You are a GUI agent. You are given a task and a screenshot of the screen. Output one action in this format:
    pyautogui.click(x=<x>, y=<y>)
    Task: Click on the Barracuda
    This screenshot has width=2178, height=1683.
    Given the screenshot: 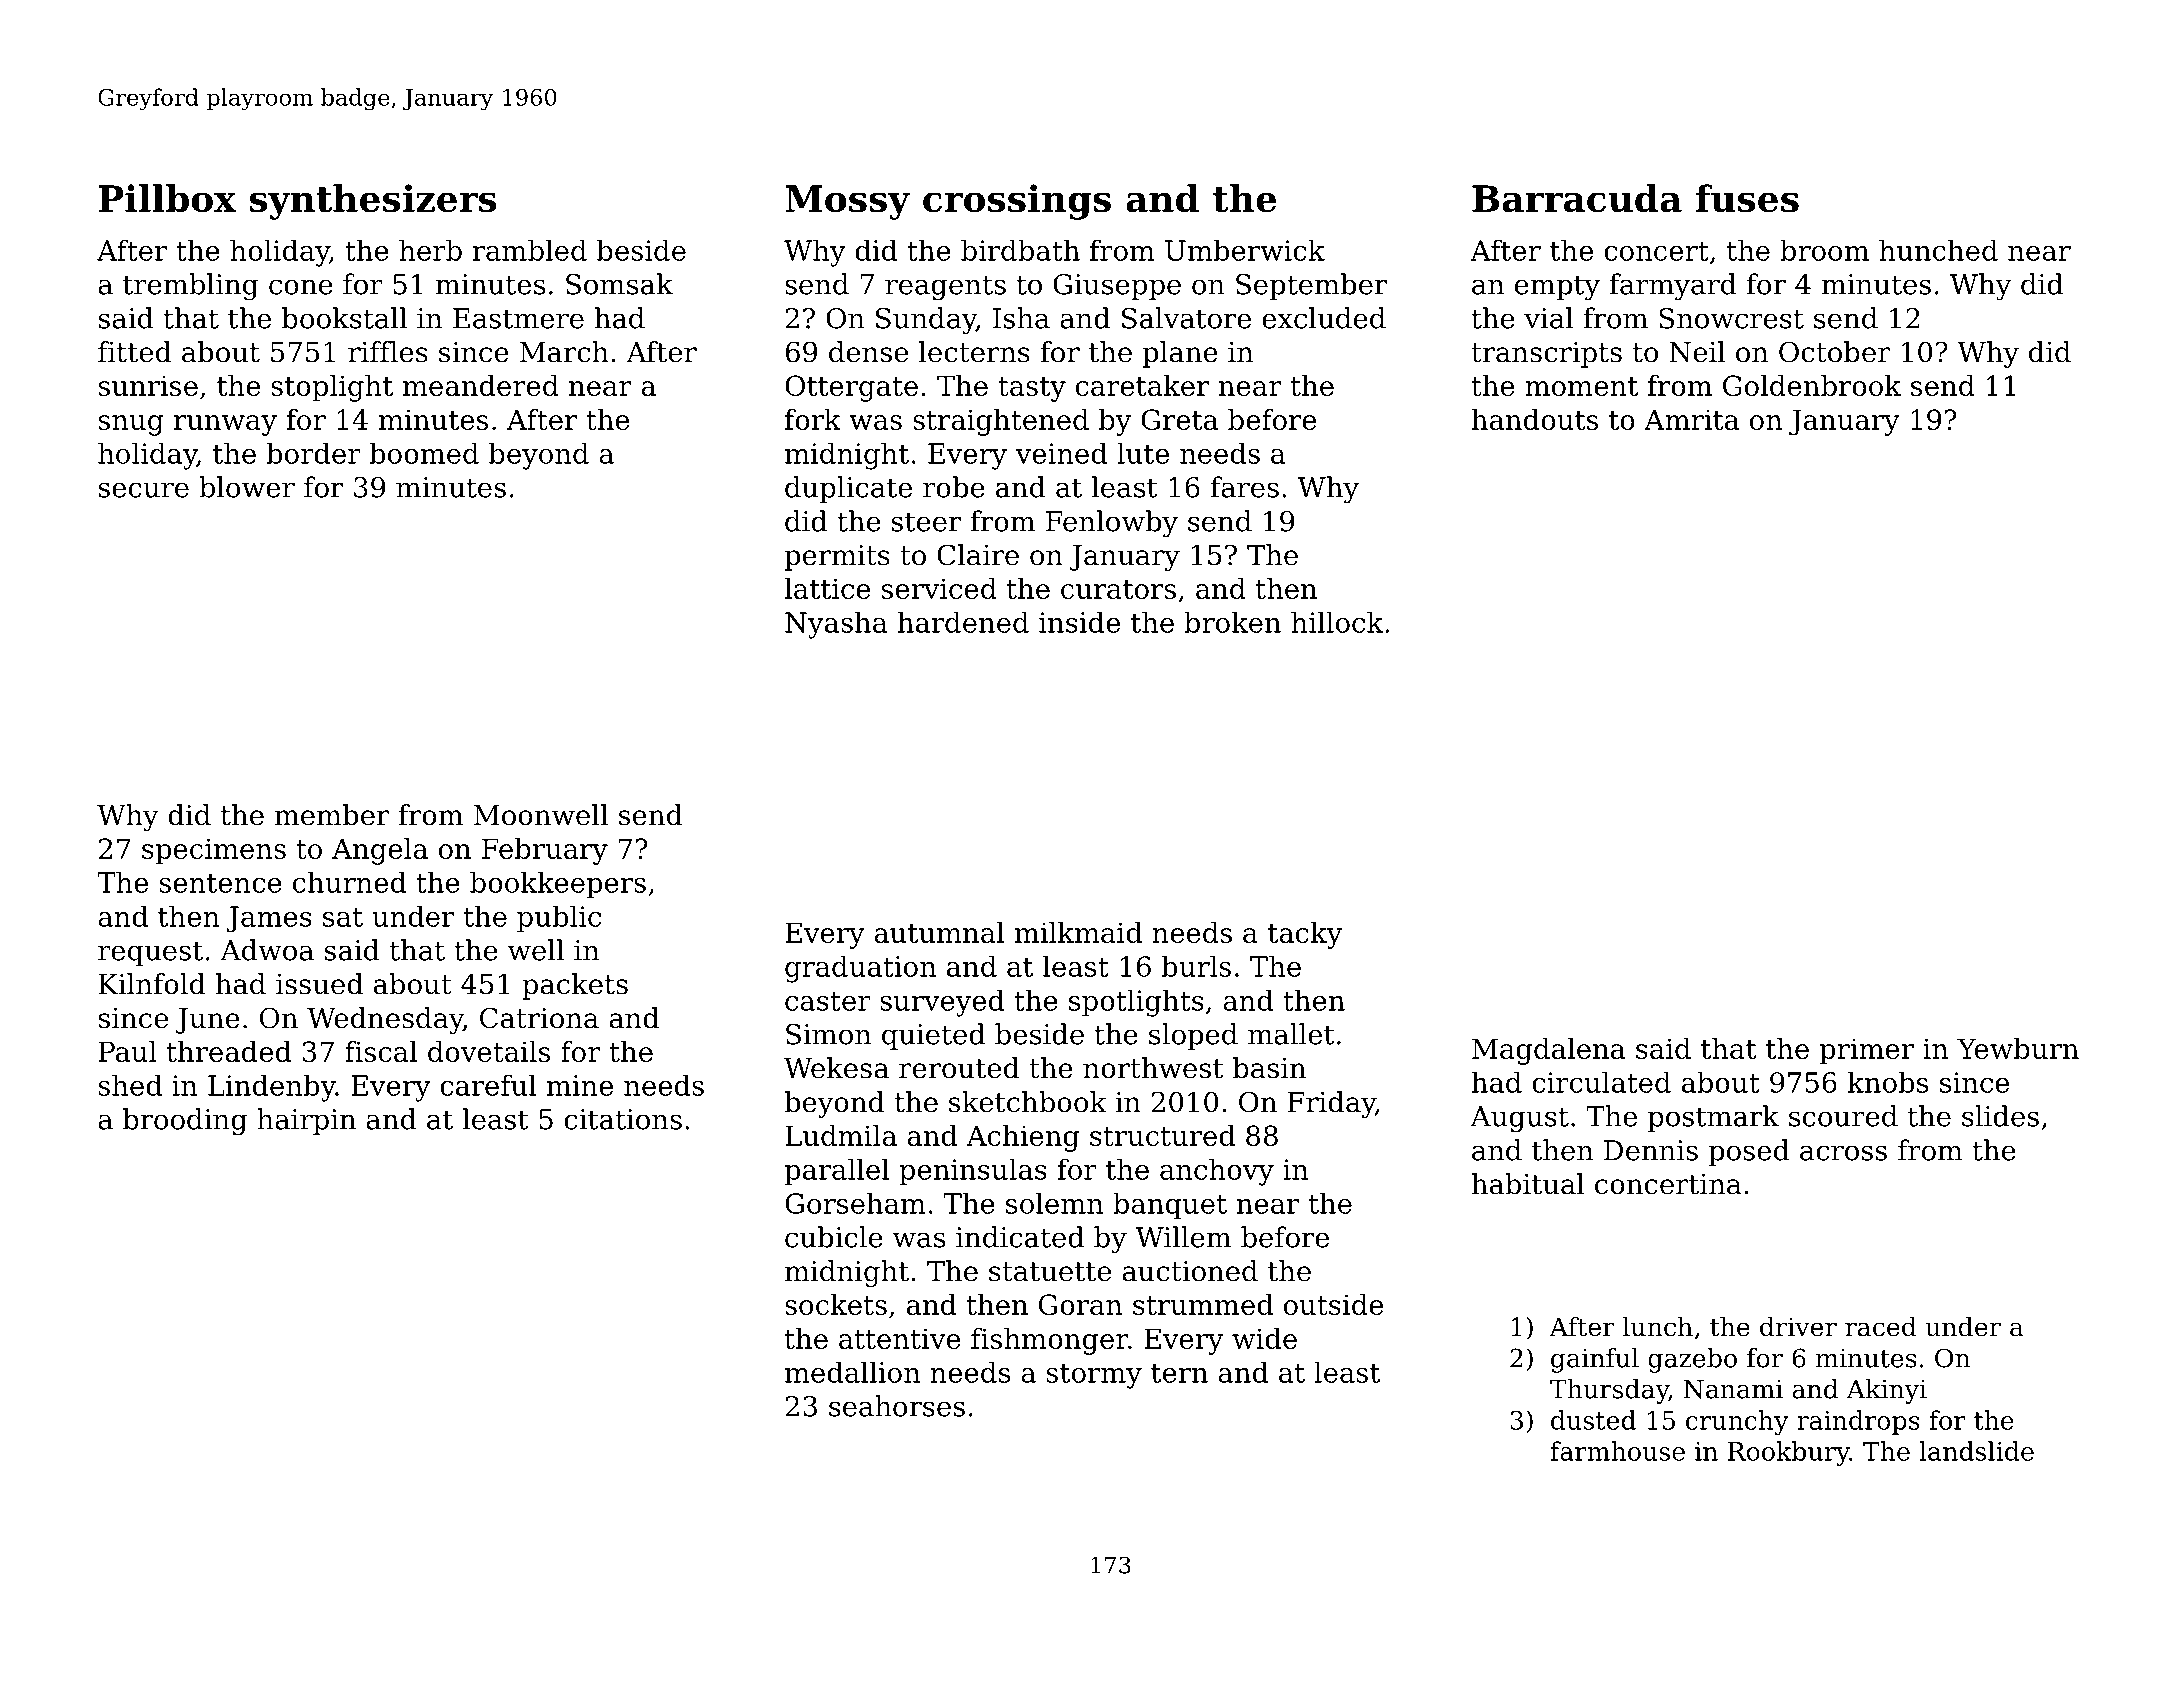 What is the action you would take?
    pyautogui.click(x=1577, y=198)
